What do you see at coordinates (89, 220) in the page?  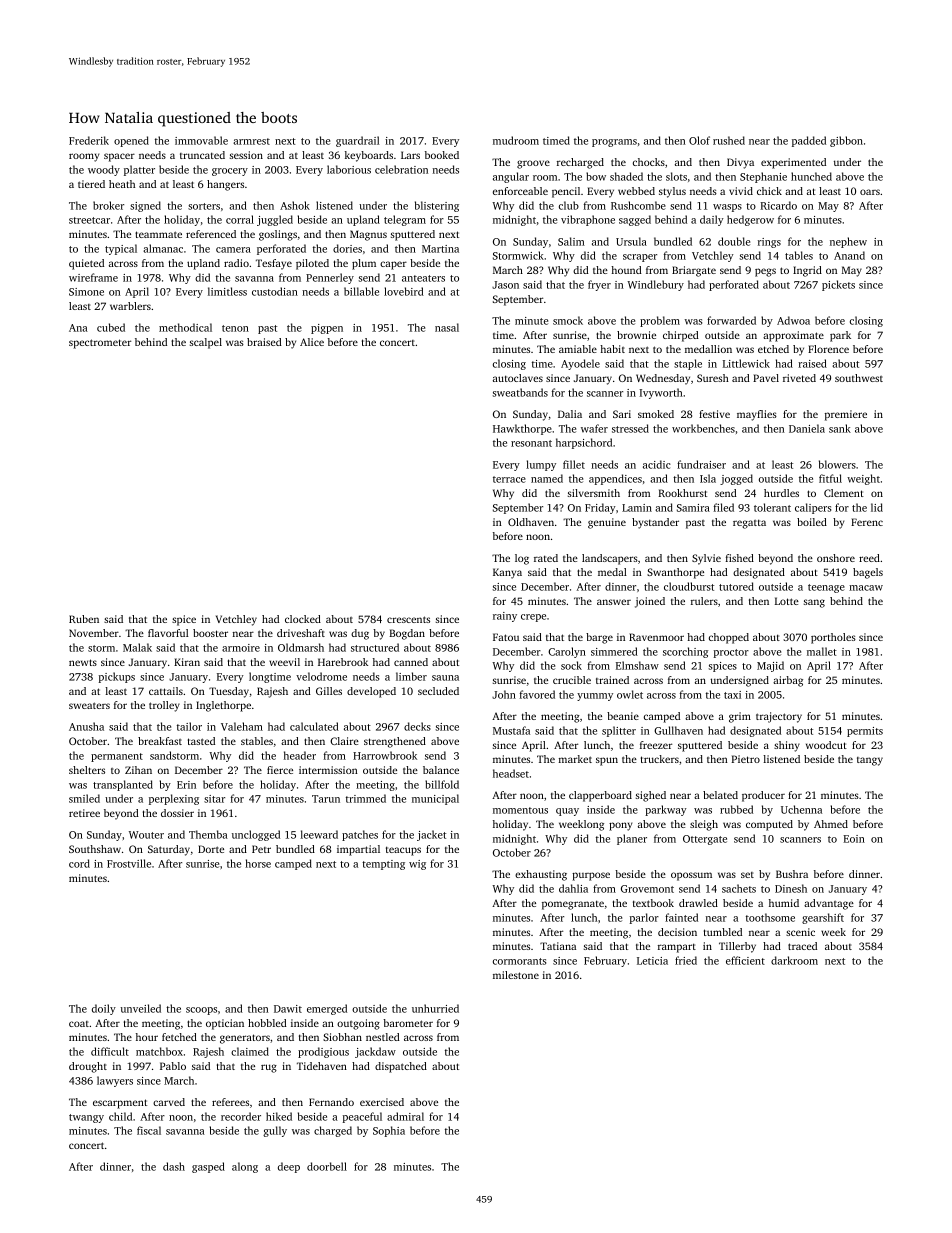 I see `streetcar` at bounding box center [89, 220].
